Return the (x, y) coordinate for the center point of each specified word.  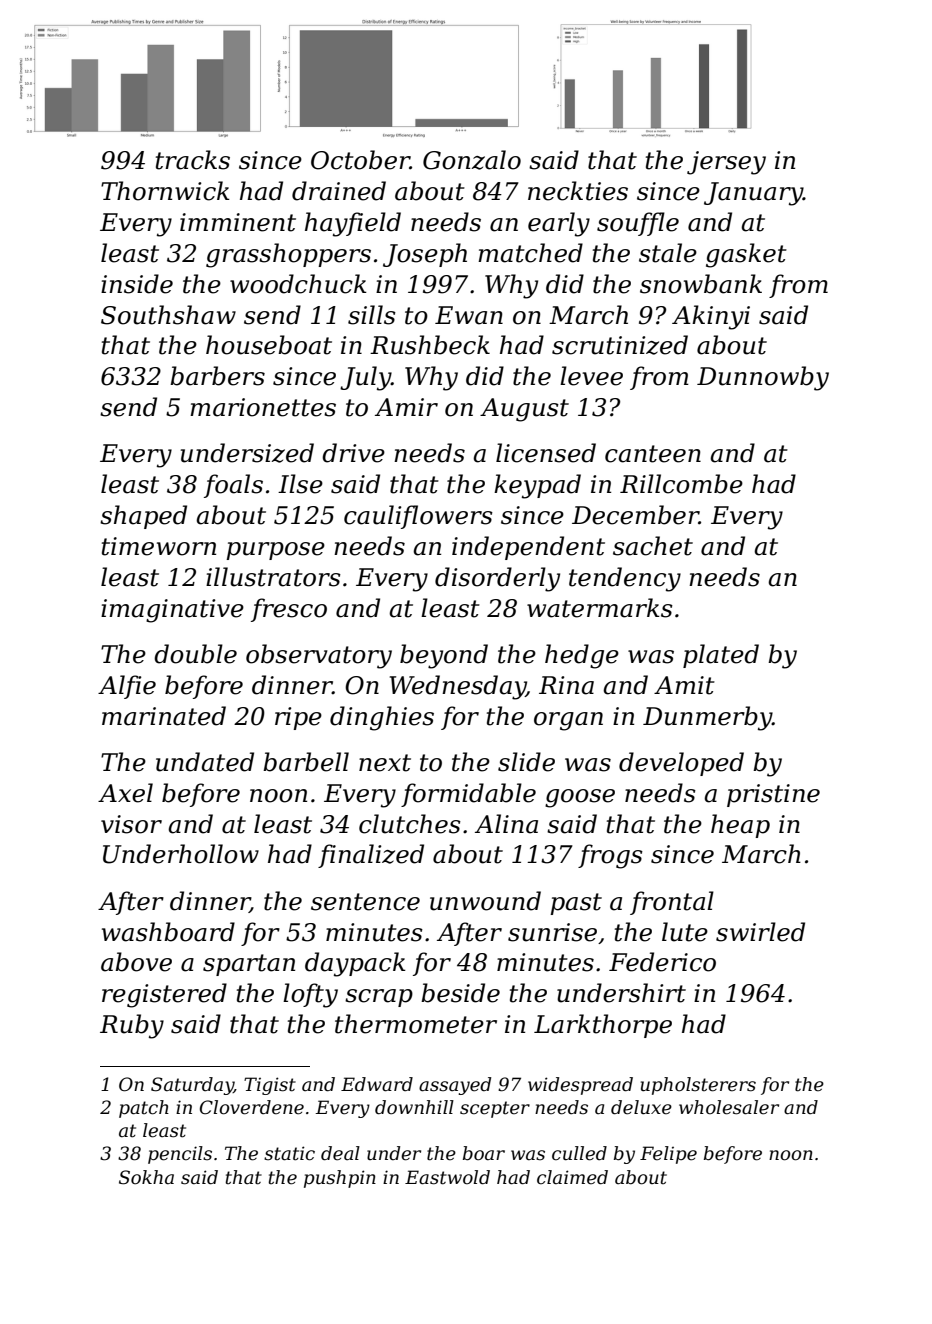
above (136, 962)
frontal (672, 903)
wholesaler (729, 1107)
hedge (582, 656)
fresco (289, 610)
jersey (726, 163)
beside (460, 993)
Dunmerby (707, 718)
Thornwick (165, 191)
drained (339, 191)
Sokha (146, 1177)
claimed (572, 1177)
